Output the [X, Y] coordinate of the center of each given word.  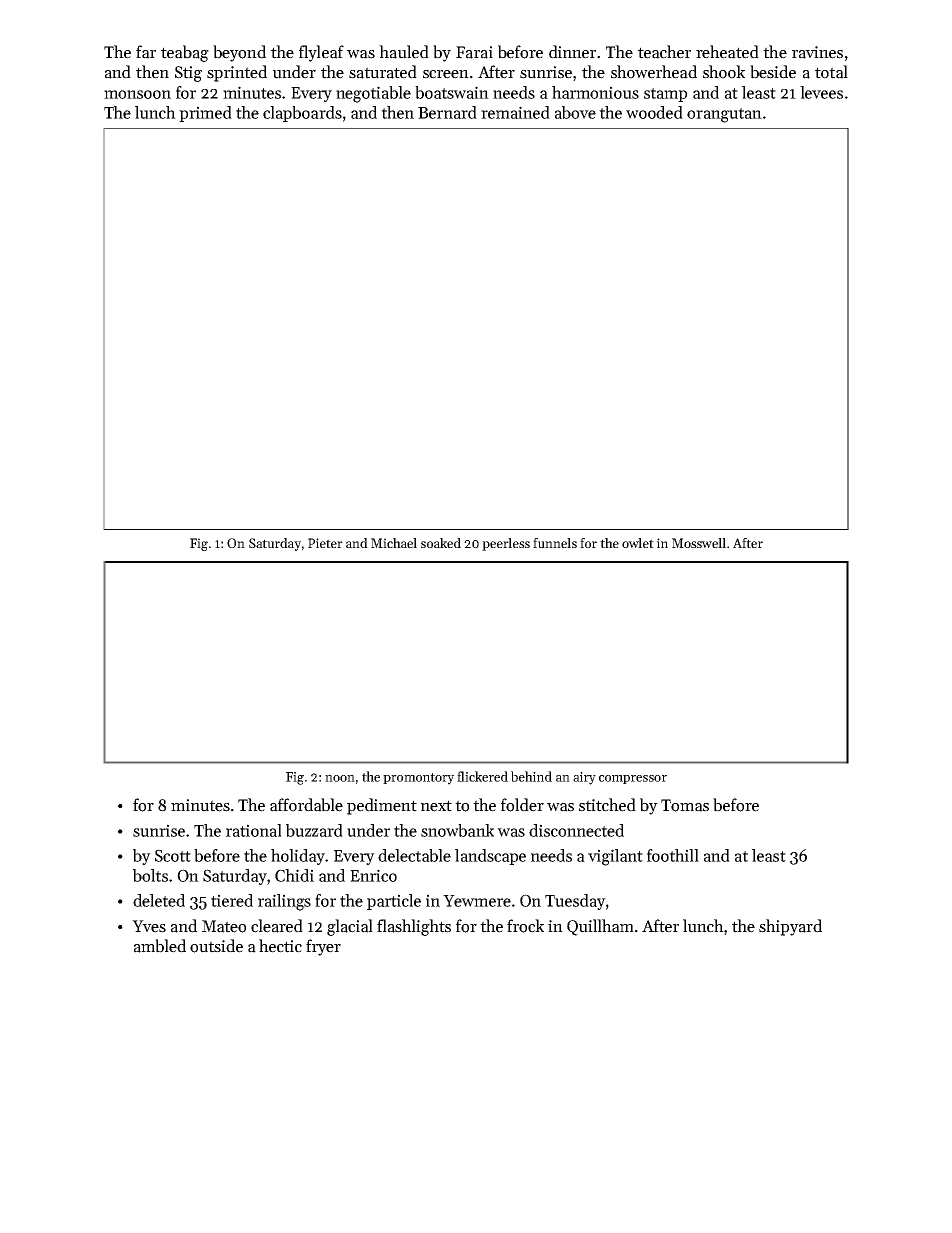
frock [525, 926]
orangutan [724, 115]
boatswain [452, 92]
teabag [185, 53]
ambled [160, 946]
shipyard [790, 927]
